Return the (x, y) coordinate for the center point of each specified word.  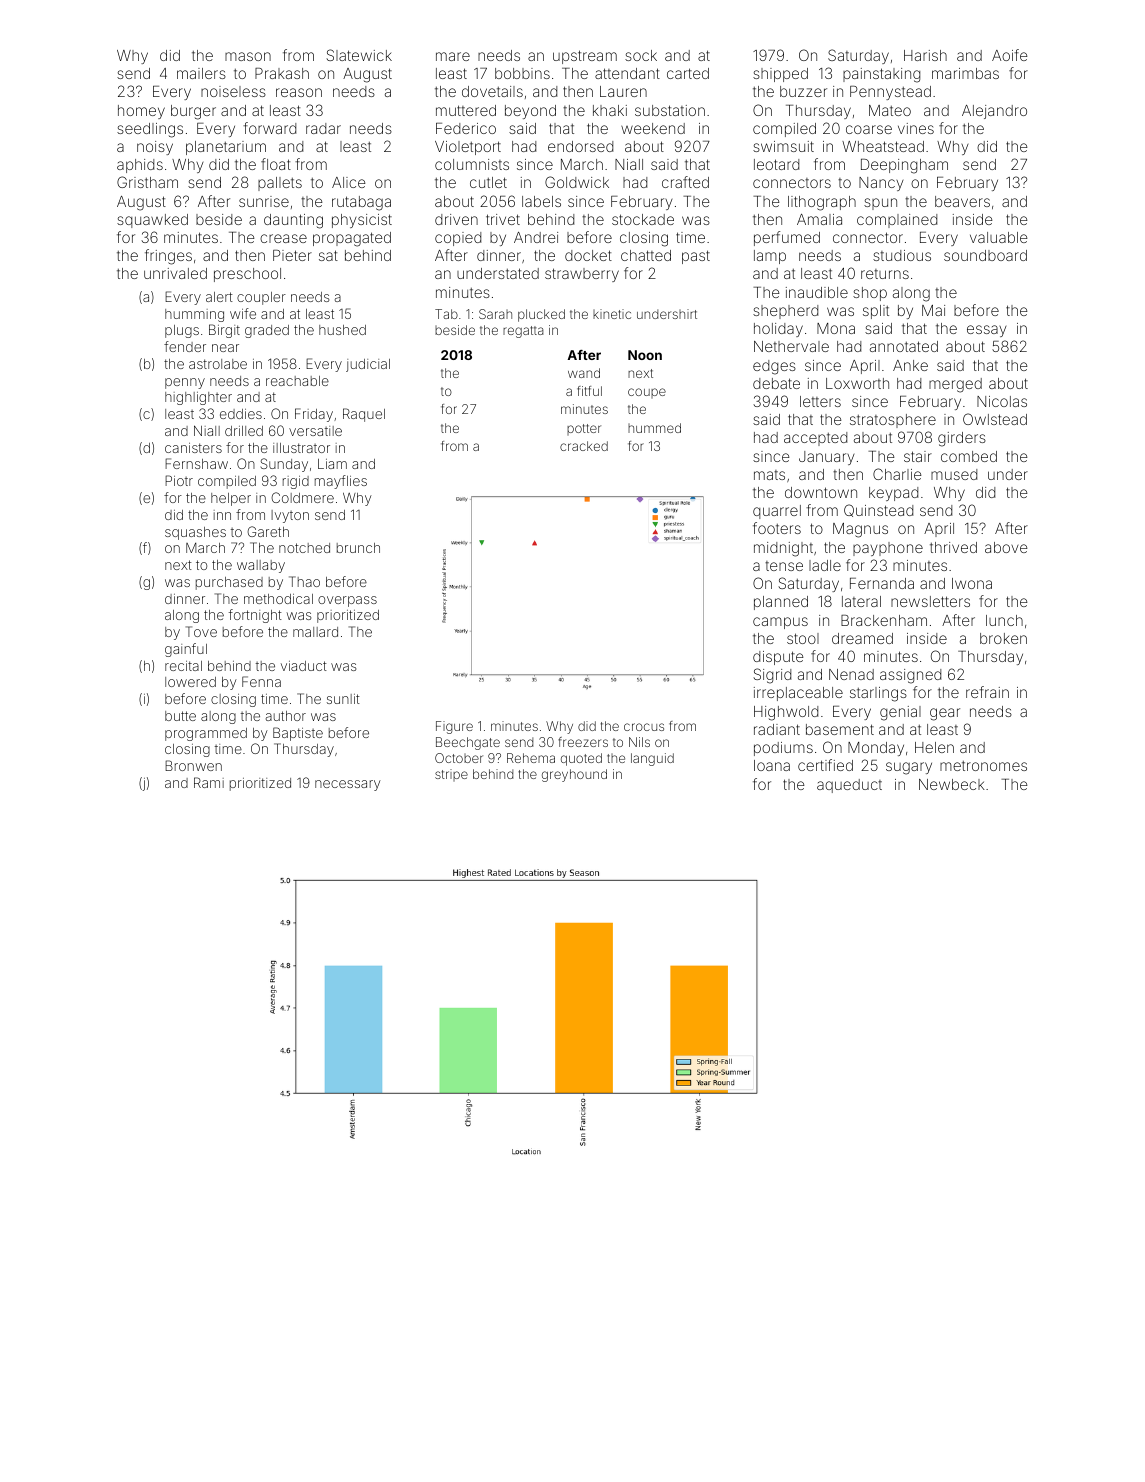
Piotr (179, 480)
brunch (358, 548)
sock (641, 55)
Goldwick (577, 182)
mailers (201, 73)
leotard (776, 164)
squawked (152, 221)
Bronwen (193, 765)
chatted (646, 255)
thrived (953, 547)
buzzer (803, 91)
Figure (454, 727)
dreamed (862, 638)
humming (194, 315)
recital (183, 666)
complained (897, 221)
